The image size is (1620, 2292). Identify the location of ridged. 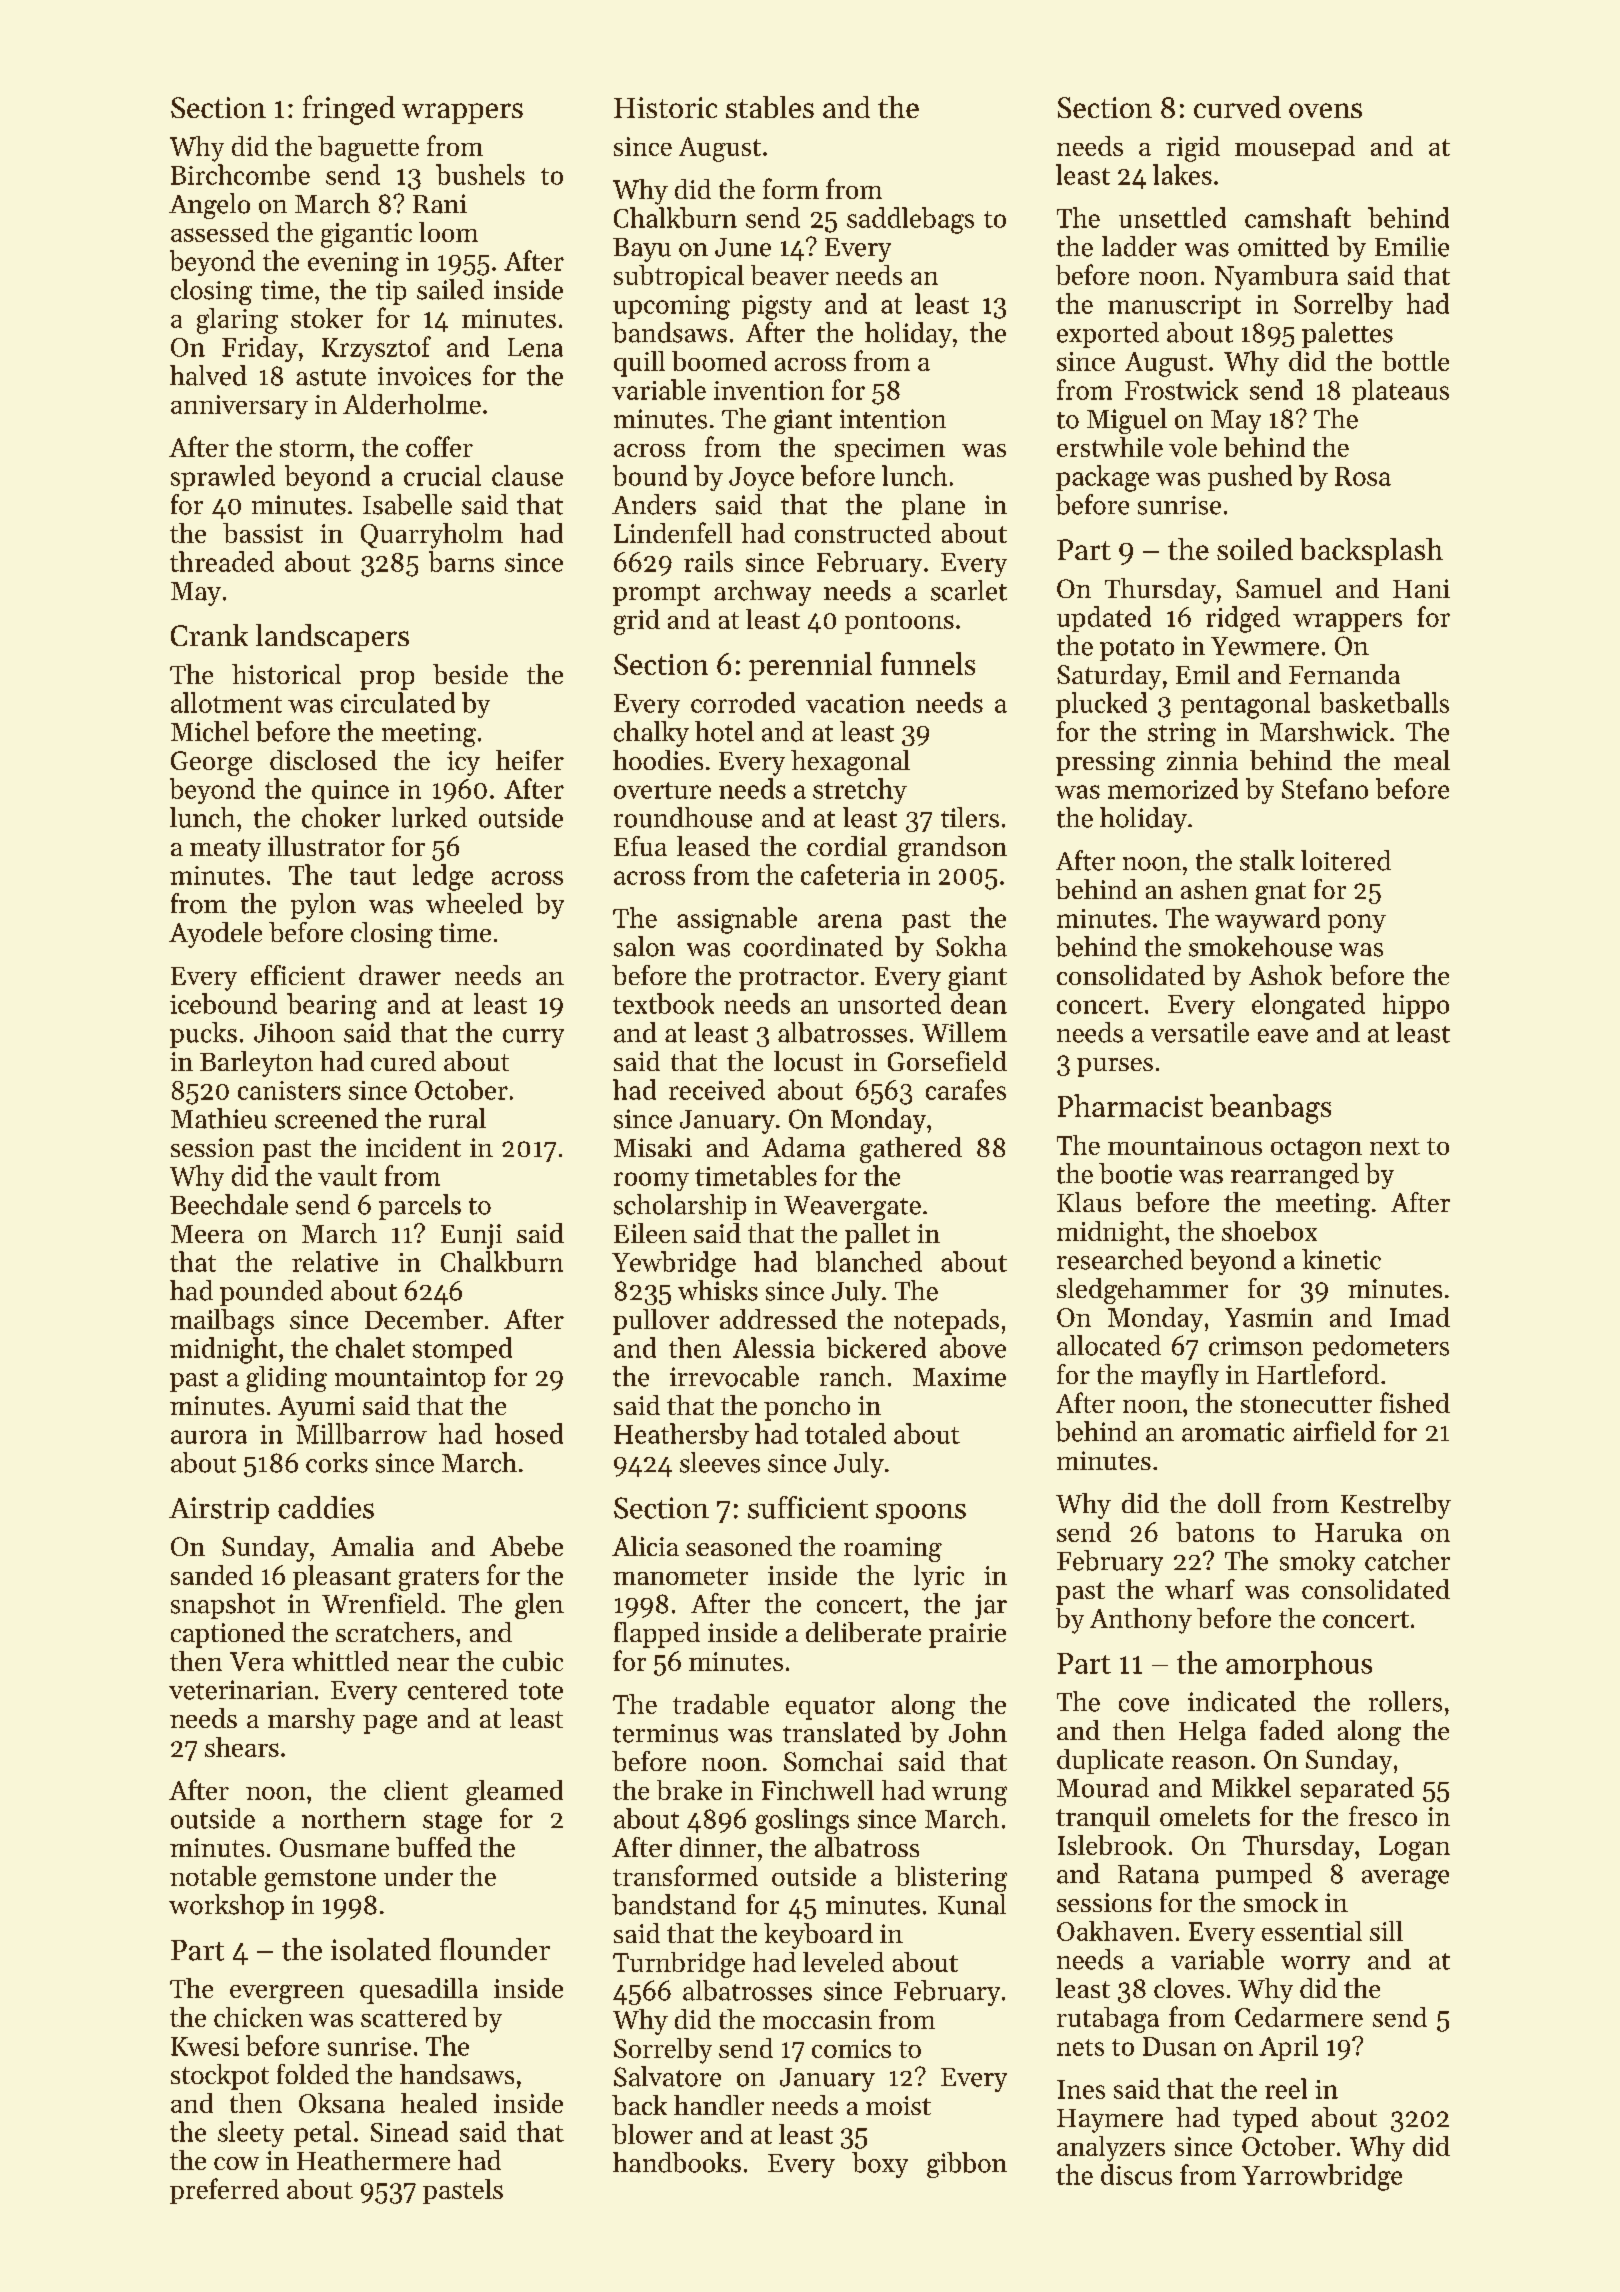
(1243, 619).
